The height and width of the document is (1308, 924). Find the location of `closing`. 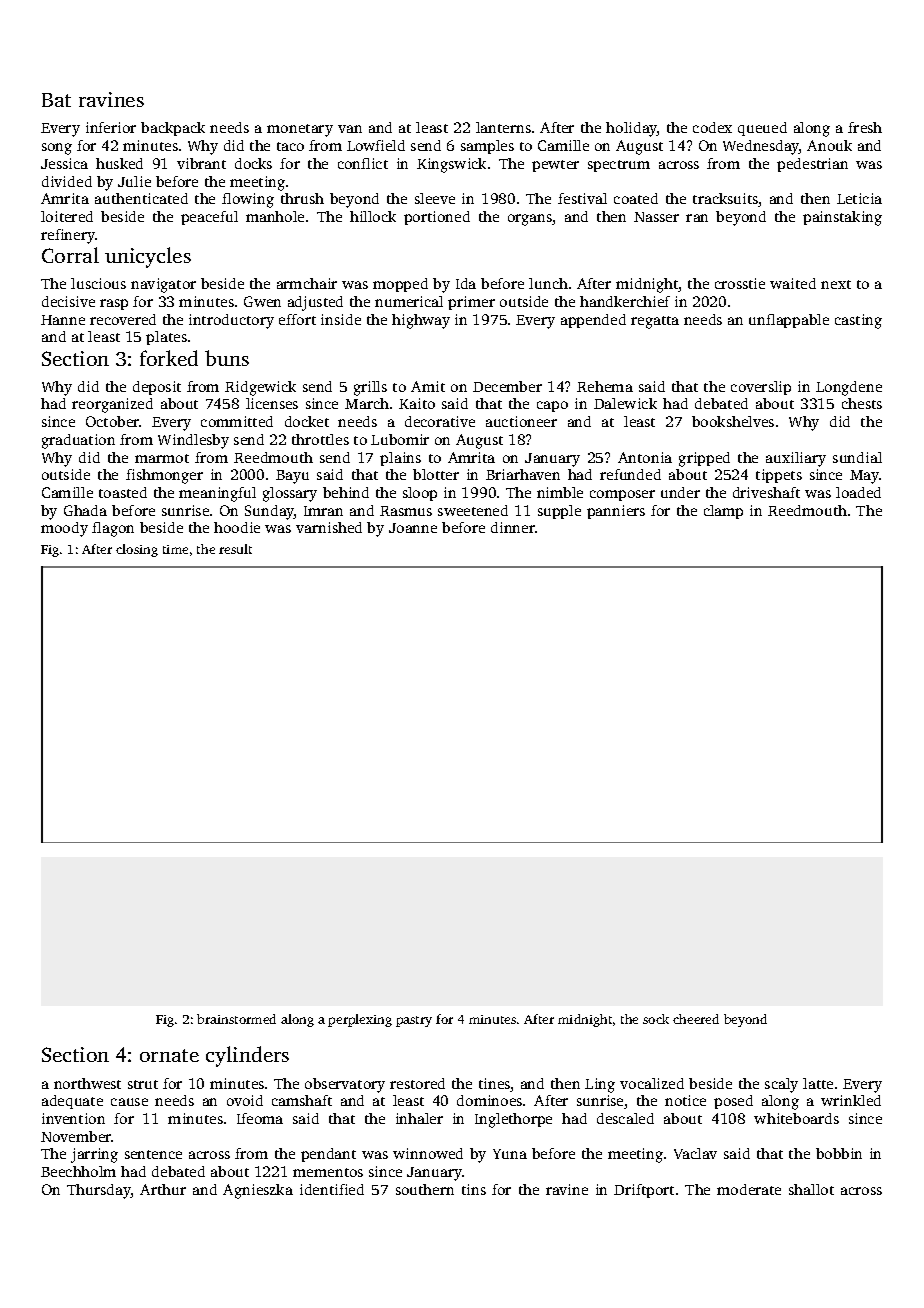

closing is located at coordinates (137, 550).
